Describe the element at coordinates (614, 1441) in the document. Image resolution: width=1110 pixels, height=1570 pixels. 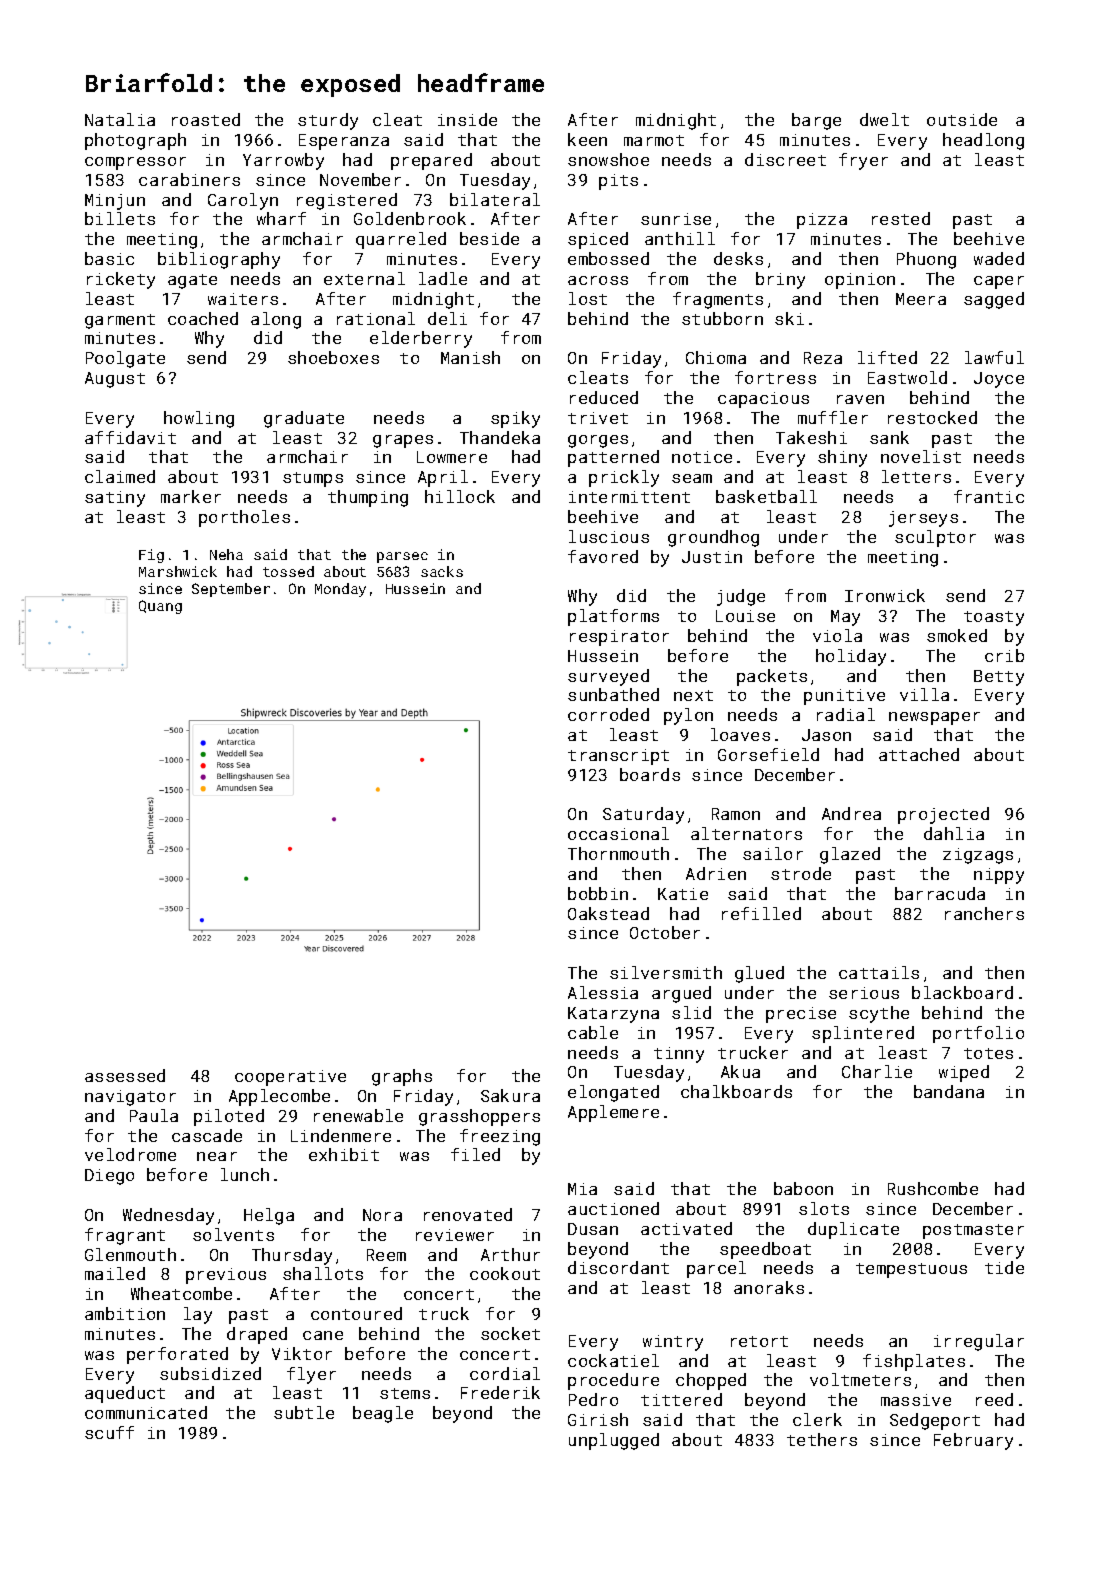
I see `unplugged` at that location.
